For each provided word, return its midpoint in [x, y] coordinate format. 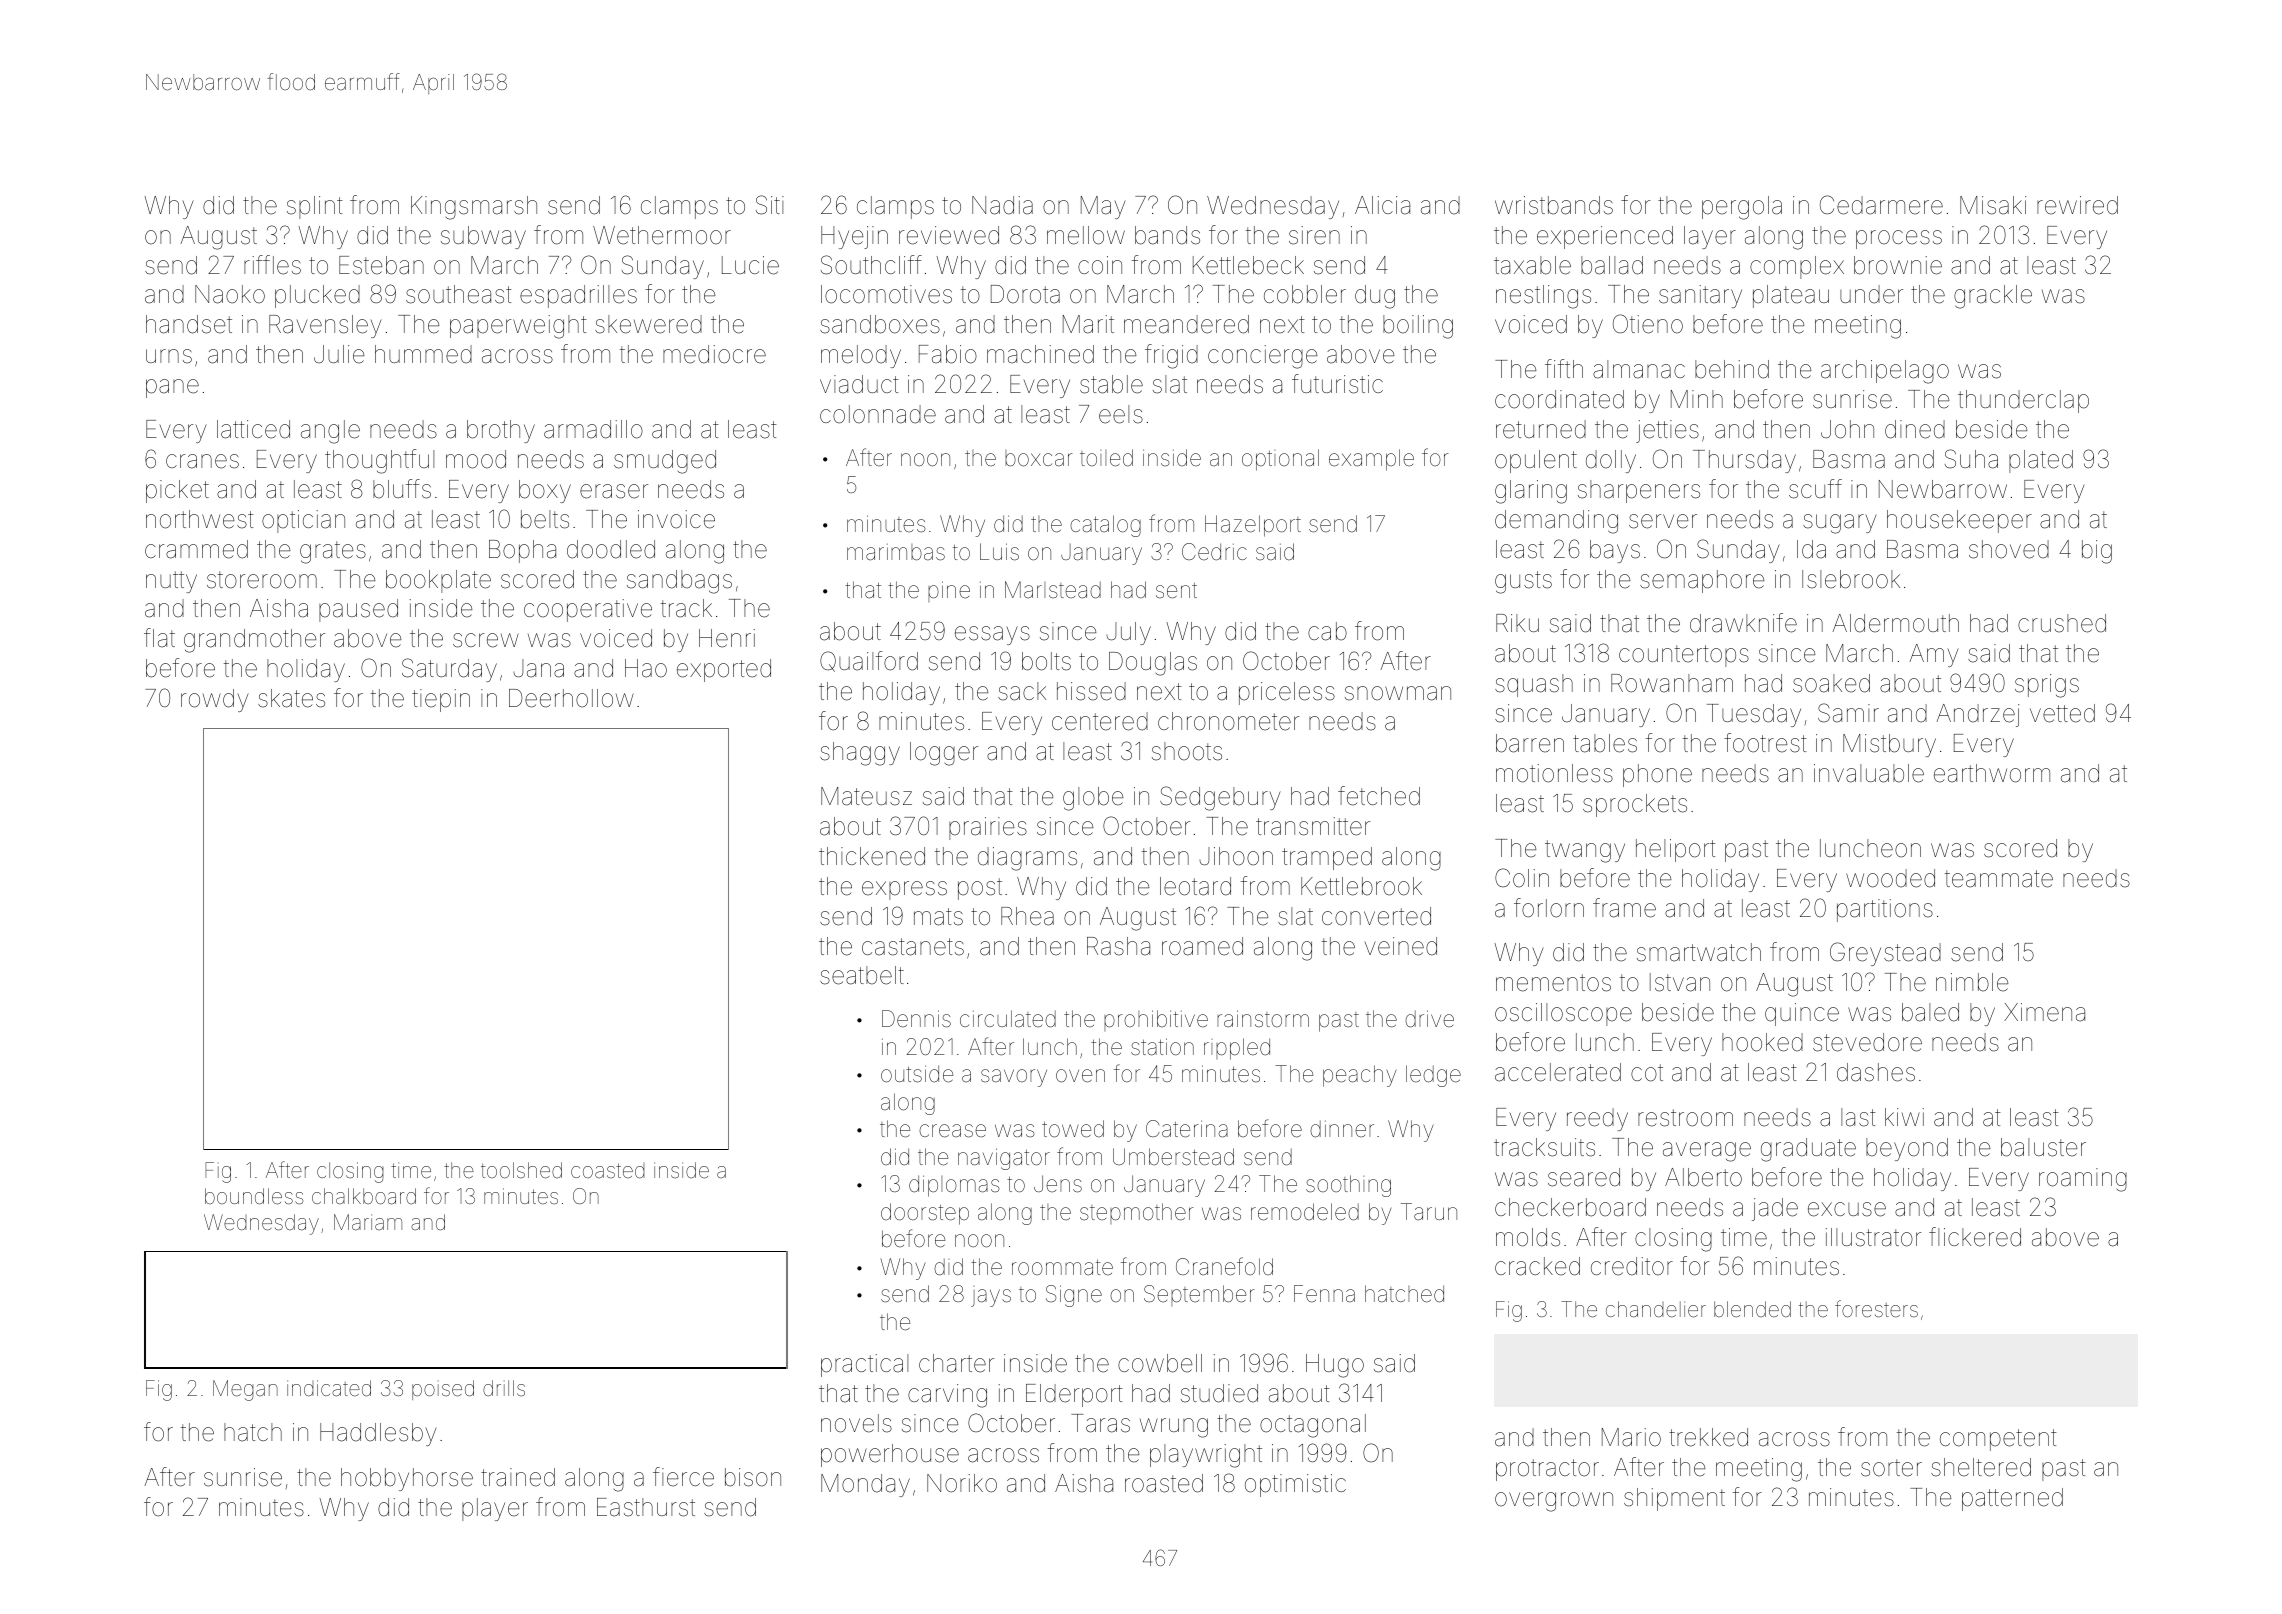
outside [917, 1074]
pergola [1742, 208]
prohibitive [1156, 1020]
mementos [1553, 983]
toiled [1106, 458]
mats [938, 917]
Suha [1971, 459]
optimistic [1295, 1485]
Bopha [522, 551]
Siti [770, 205]
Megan [245, 1390]
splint [315, 207]
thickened [872, 856]
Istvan [1680, 982]
